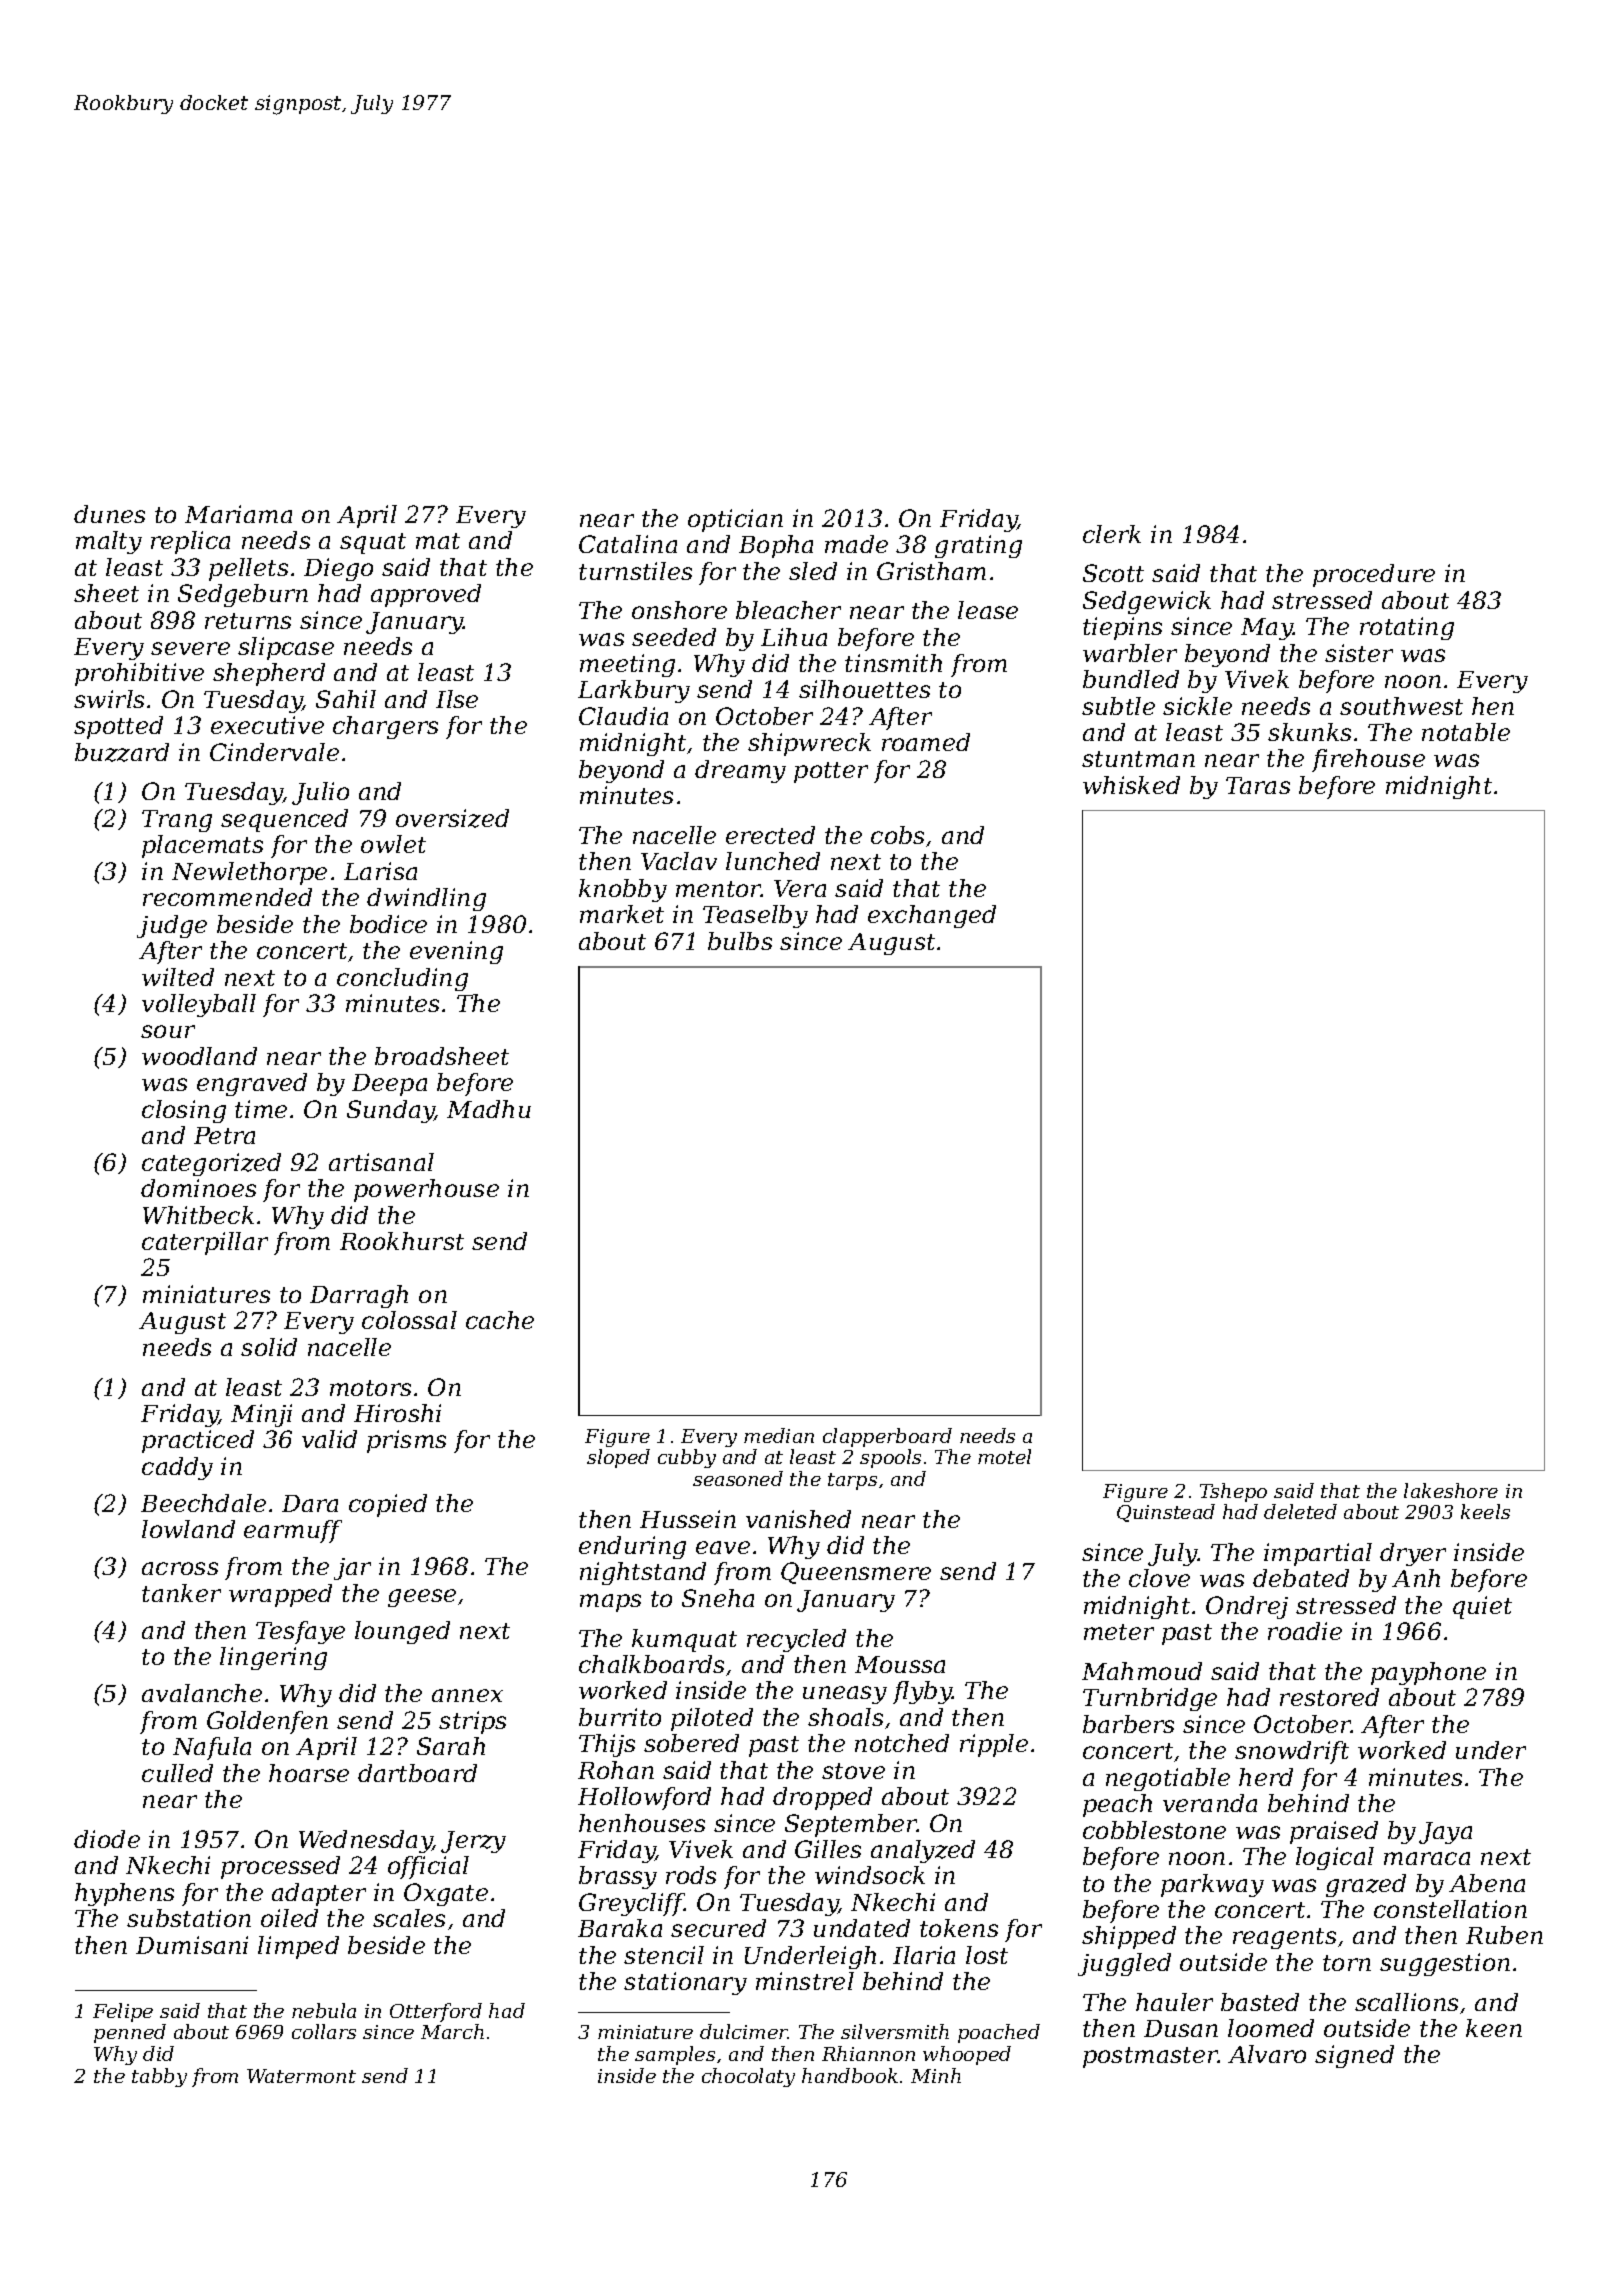 The image size is (1620, 2292). Describe the element at coordinates (1258, 785) in the screenshot. I see `Taras` at that location.
